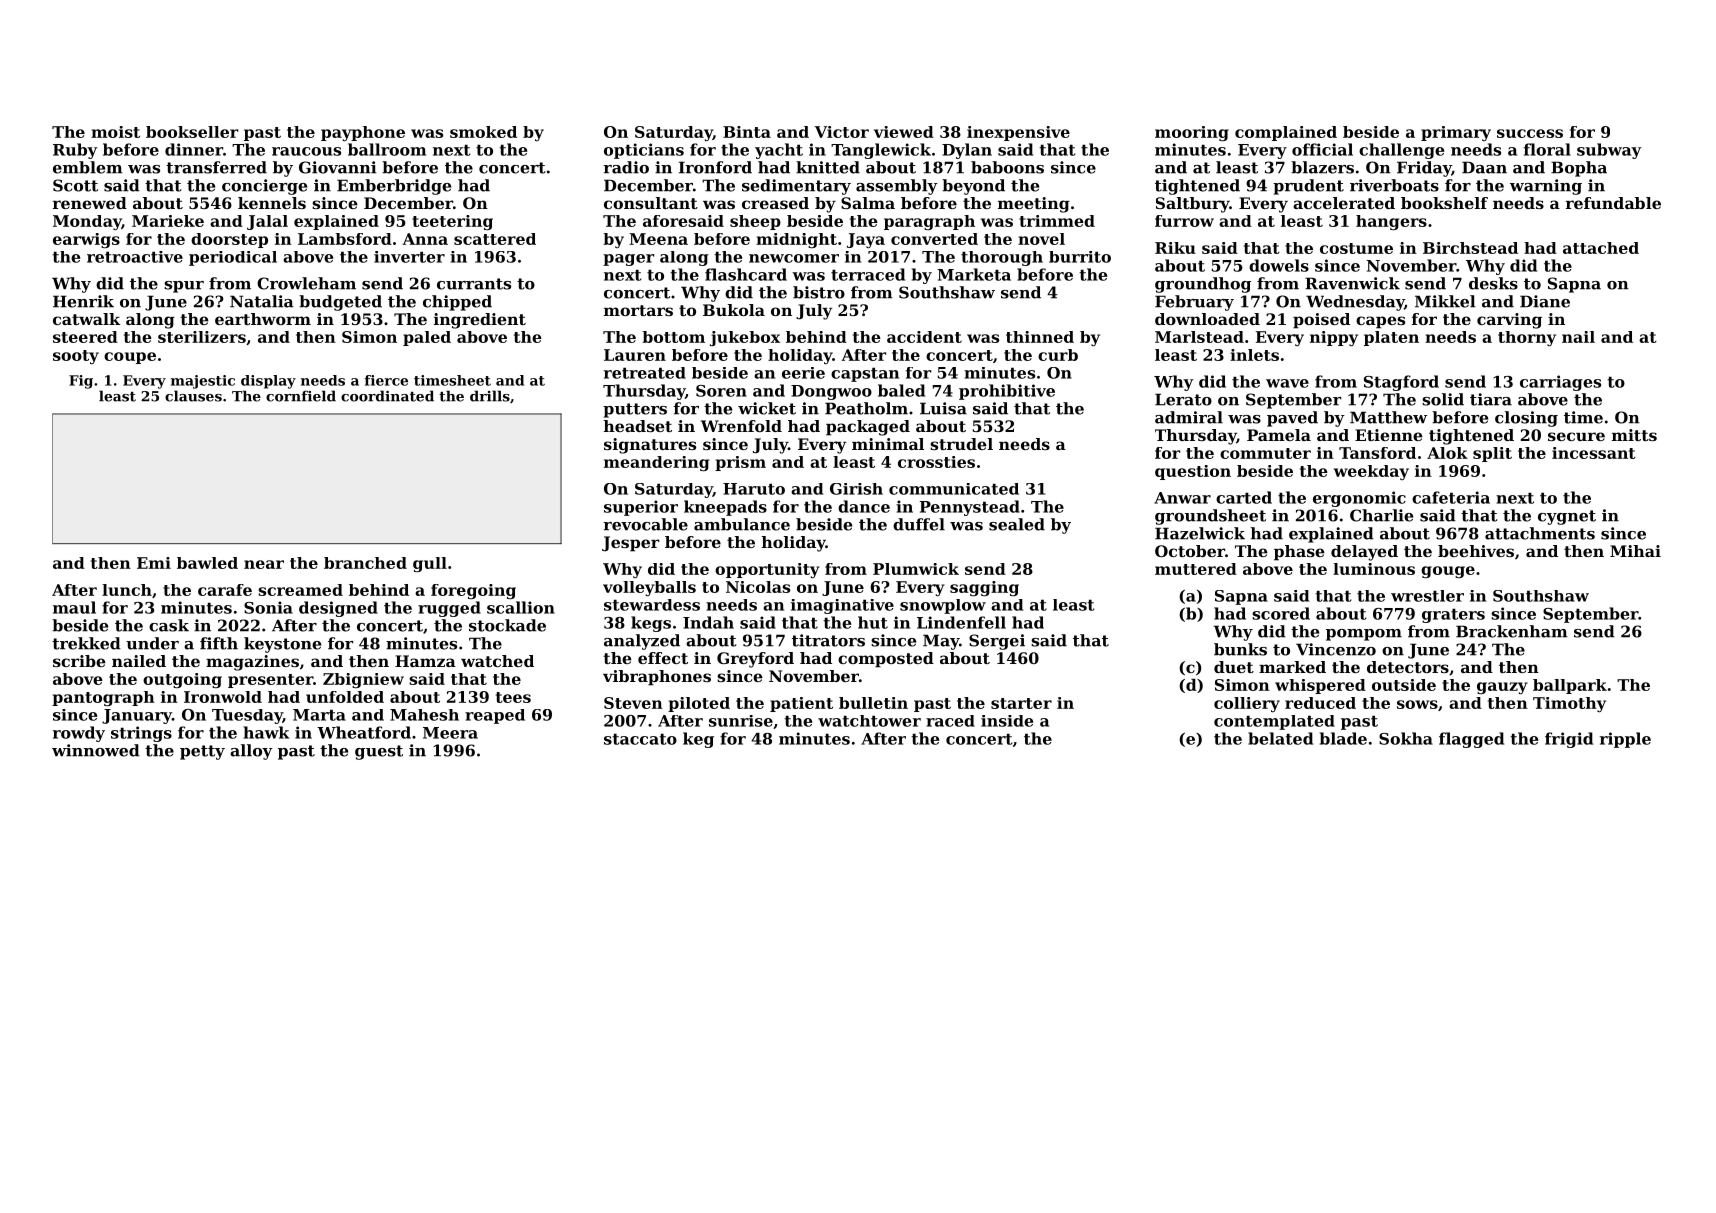  I want to click on hangers, so click(1391, 222).
